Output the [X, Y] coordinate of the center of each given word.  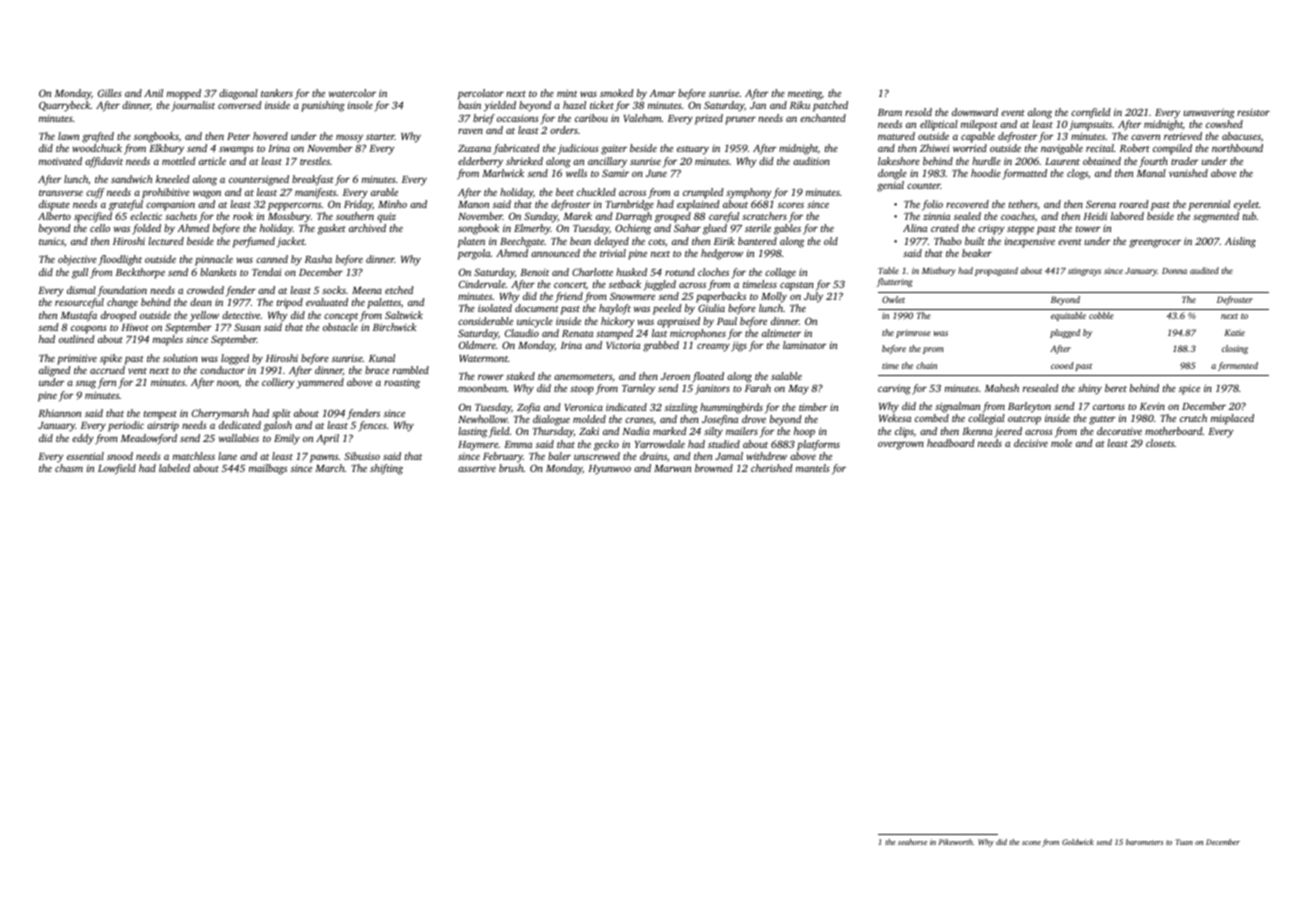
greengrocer [1155, 243]
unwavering [1209, 114]
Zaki [589, 431]
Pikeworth [955, 842]
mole [1061, 443]
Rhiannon [60, 413]
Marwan [673, 468]
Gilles [110, 93]
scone [1031, 843]
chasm [69, 468]
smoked [617, 93]
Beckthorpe [140, 273]
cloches [713, 272]
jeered [1008, 432]
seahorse [912, 842]
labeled [174, 468]
